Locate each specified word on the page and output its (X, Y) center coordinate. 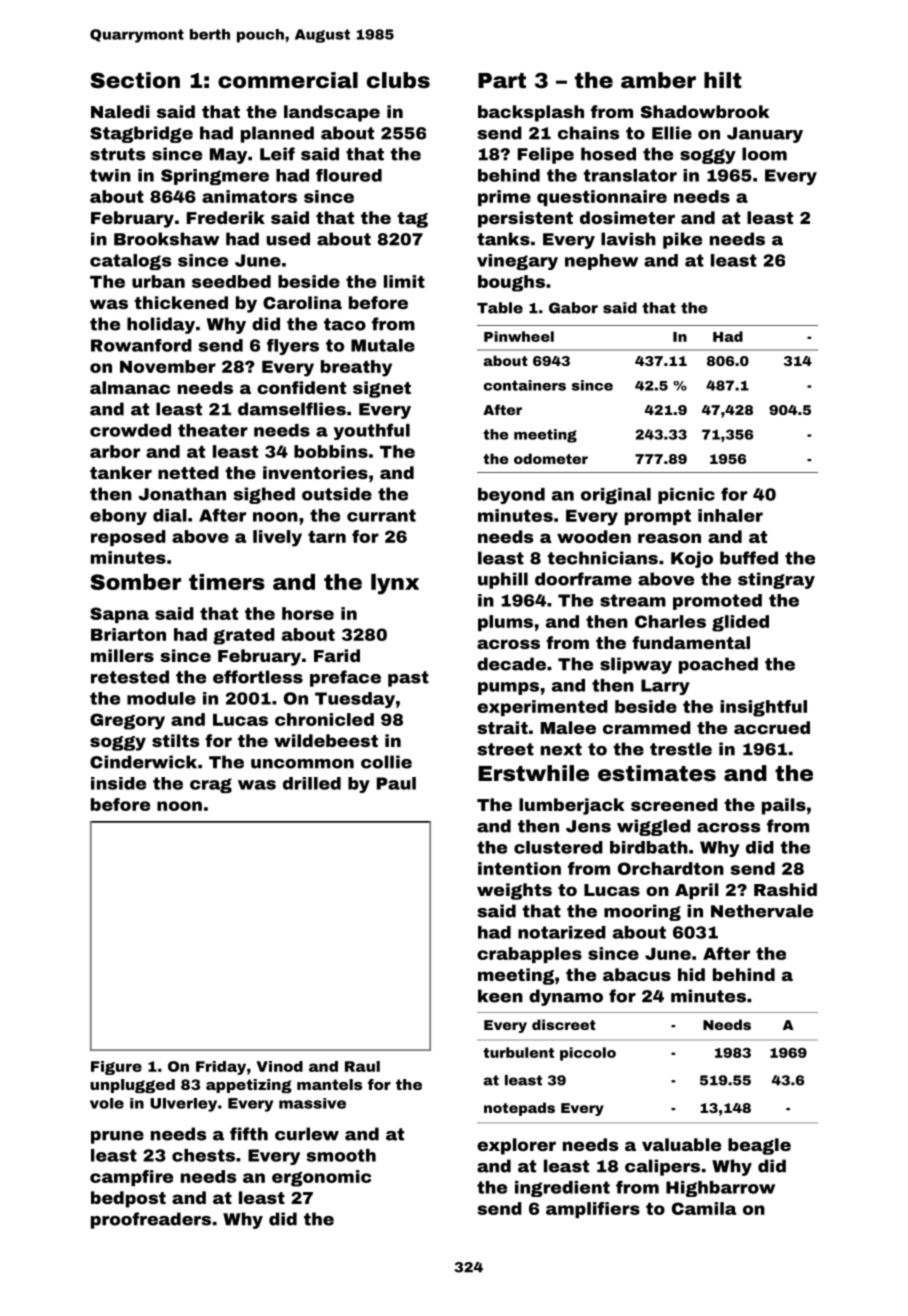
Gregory (127, 721)
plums (505, 623)
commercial (288, 80)
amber (658, 80)
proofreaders (151, 1220)
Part (502, 81)
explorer (516, 1146)
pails (784, 806)
